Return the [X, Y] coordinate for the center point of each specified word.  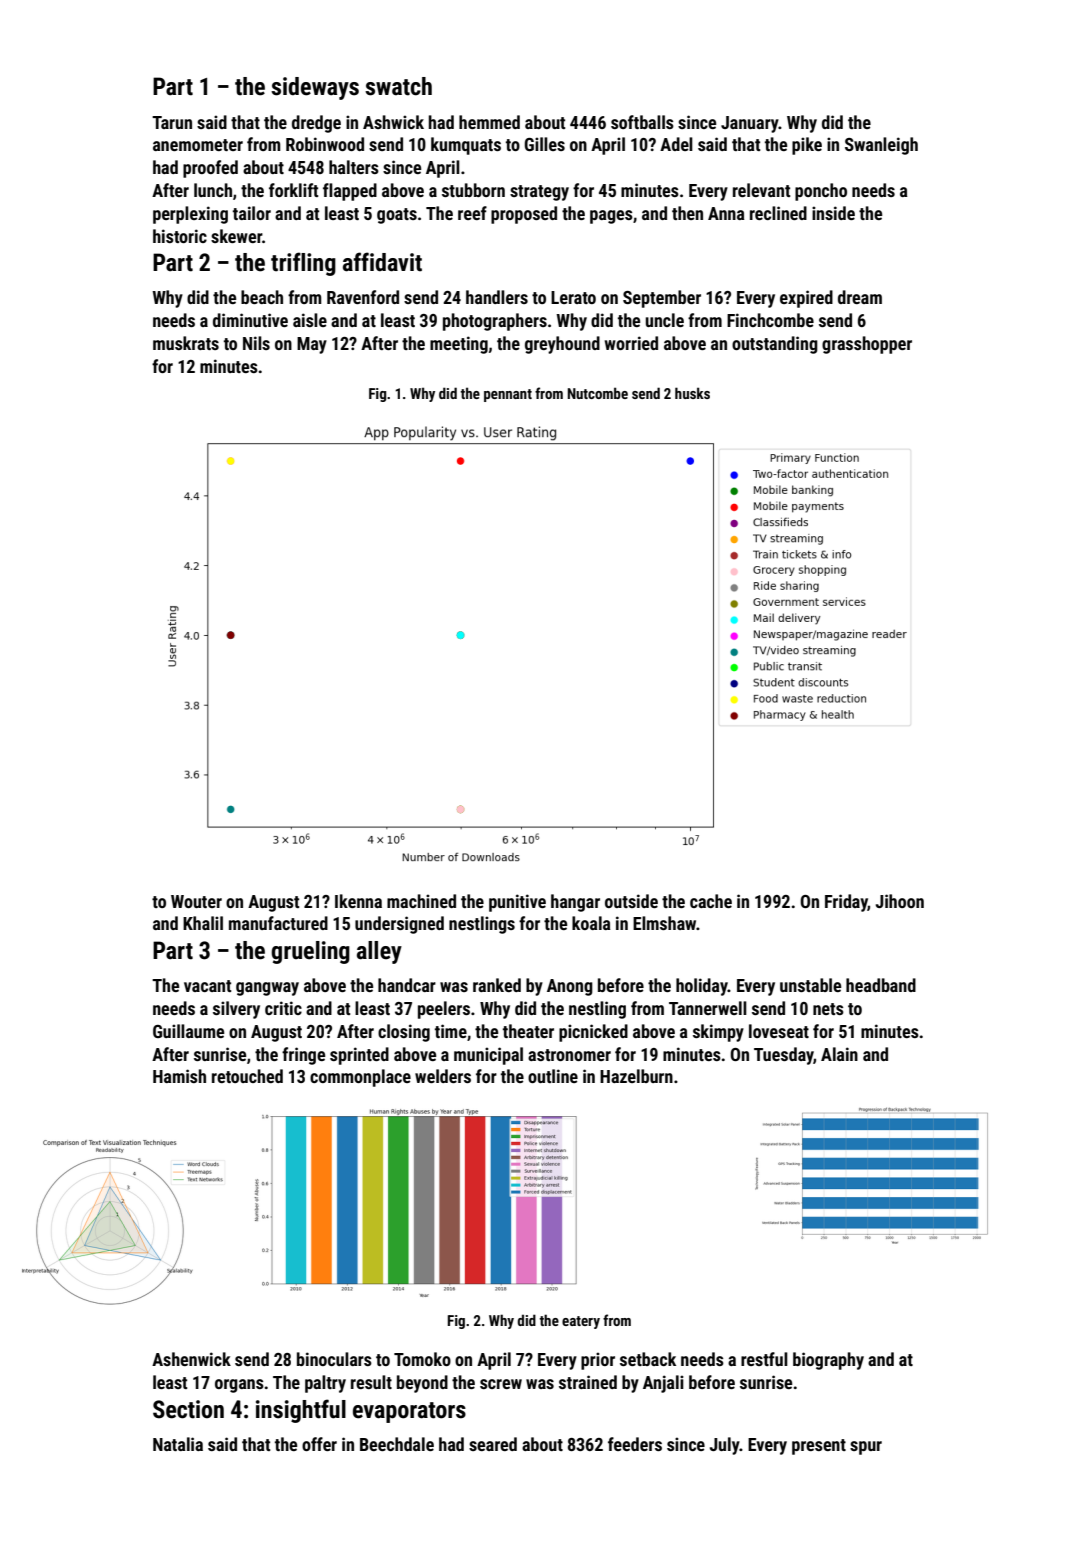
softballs [642, 122]
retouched [247, 1076]
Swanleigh [881, 146]
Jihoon [900, 901]
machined [421, 901]
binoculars [334, 1359]
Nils [256, 343]
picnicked [593, 1033]
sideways [315, 88]
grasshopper [867, 345]
